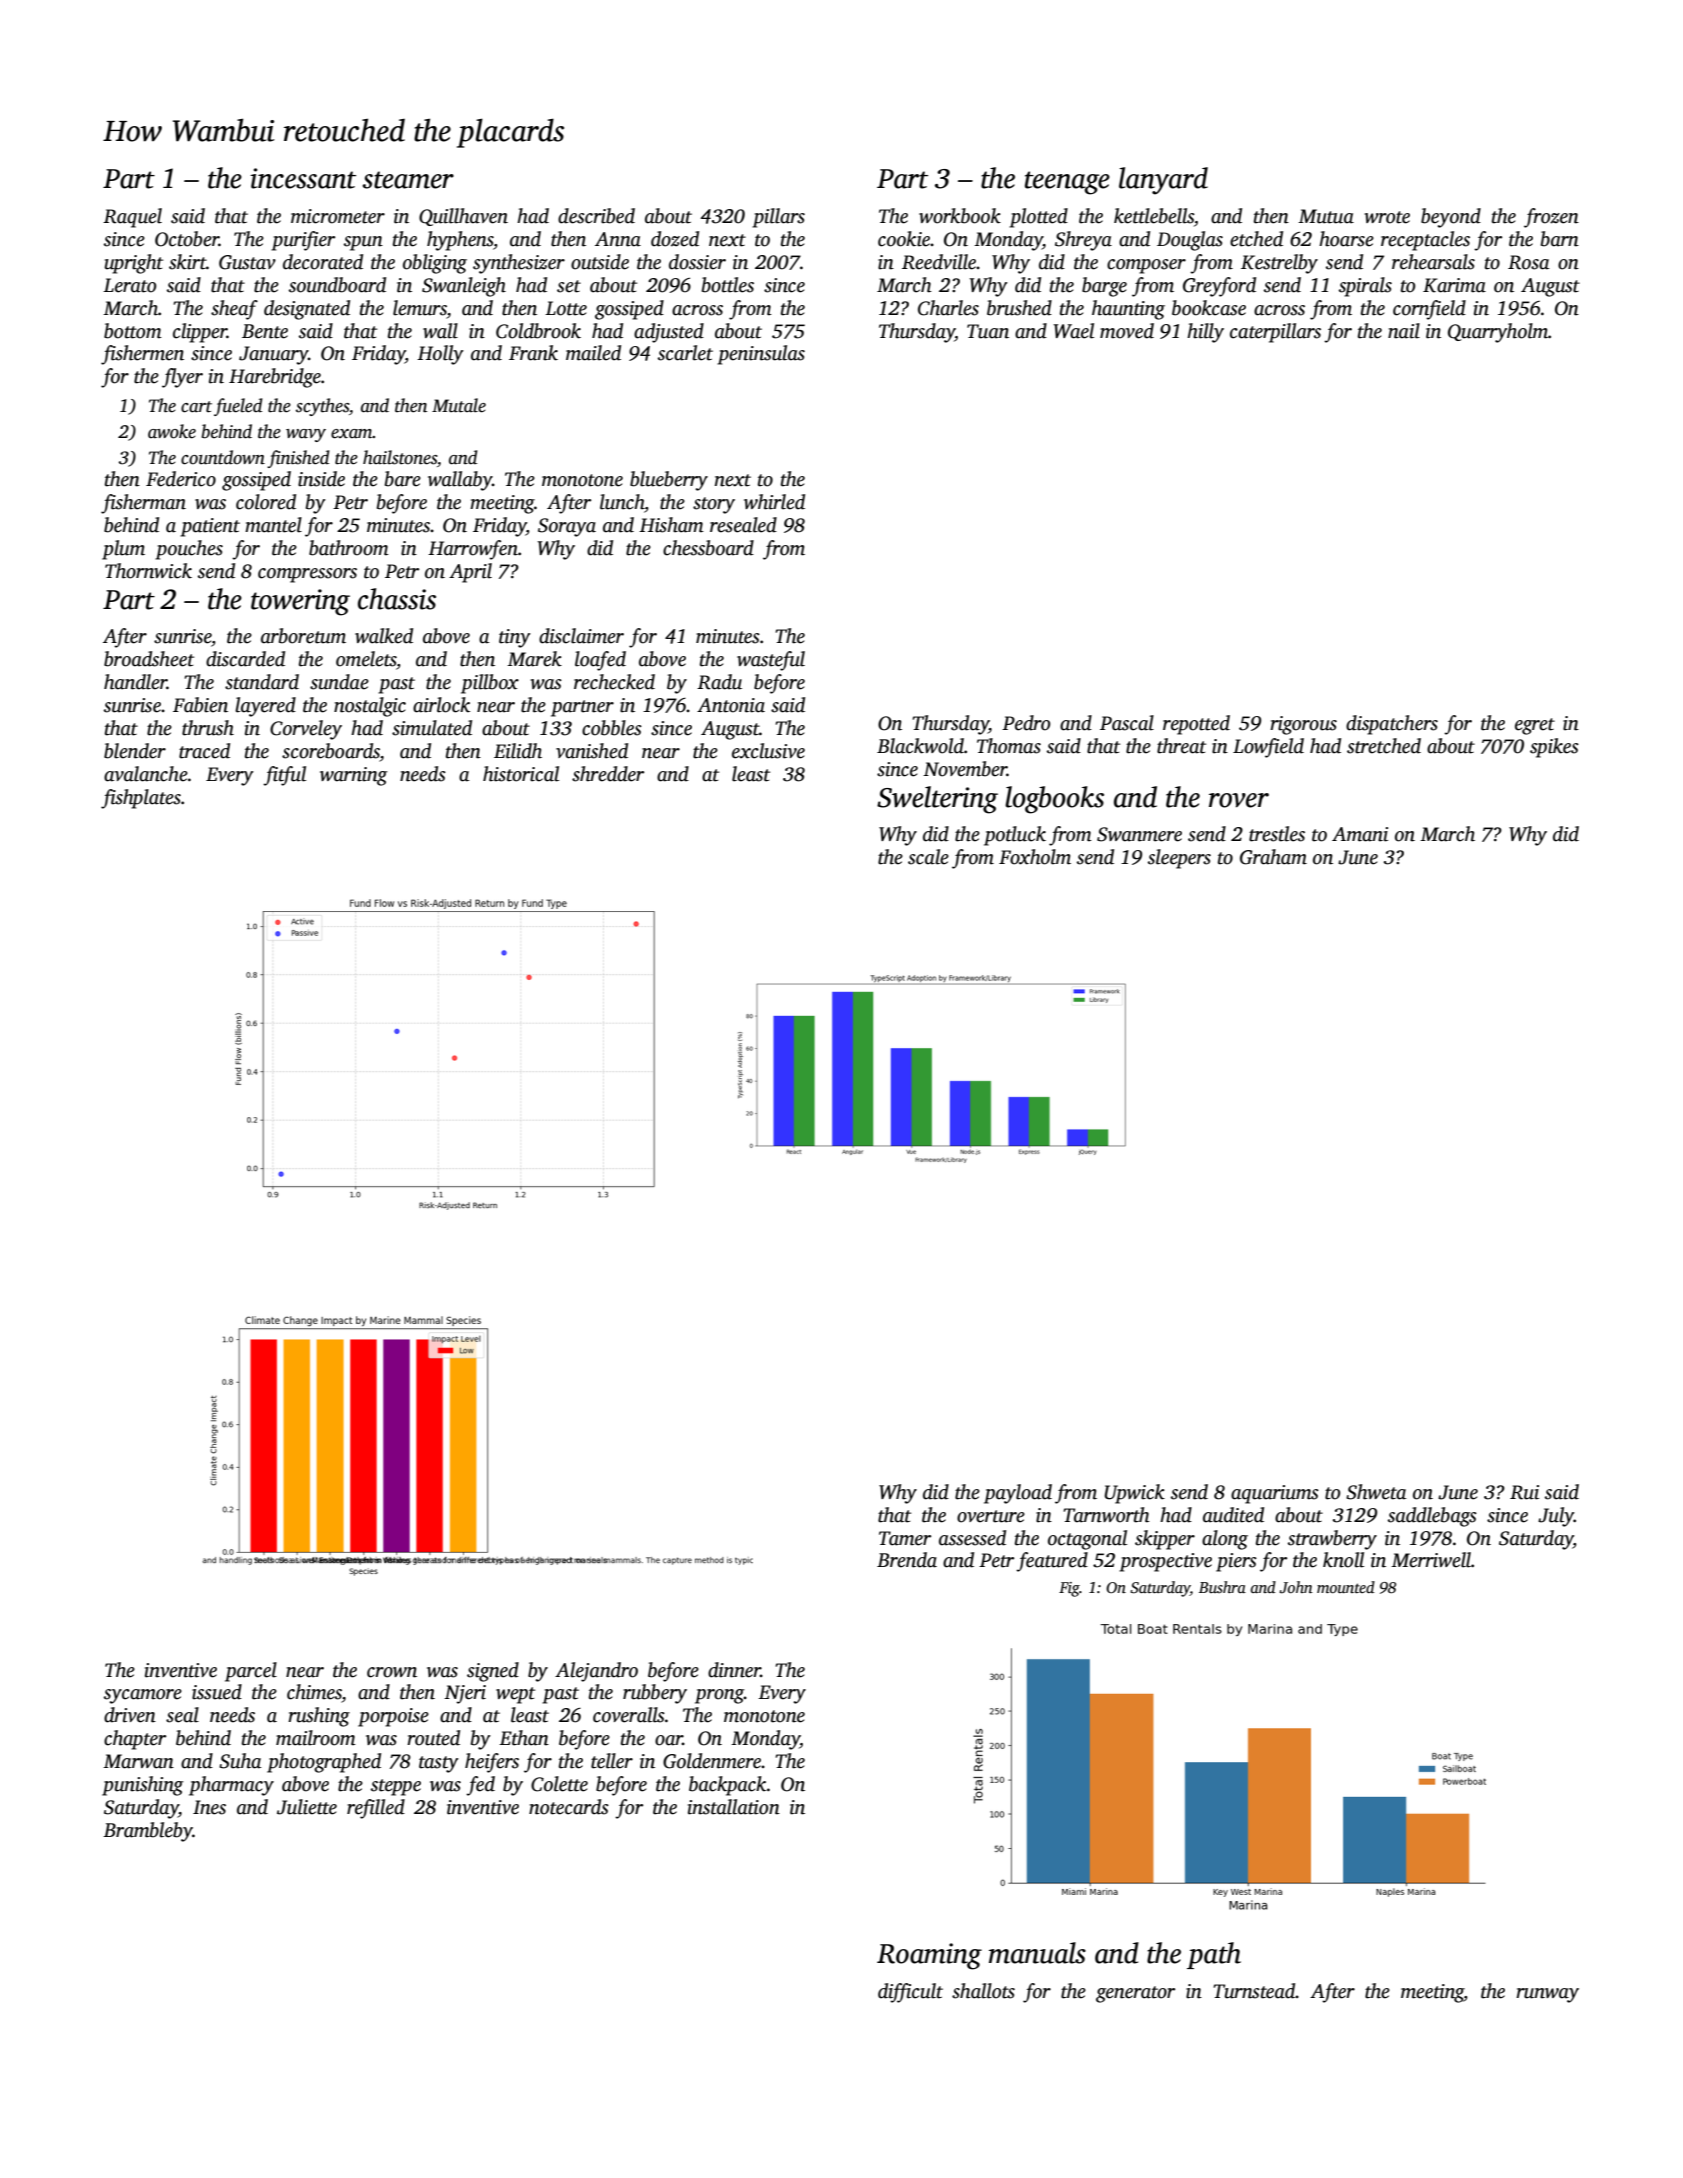 The height and width of the screenshot is (2178, 1683). I want to click on incessant, so click(303, 178).
